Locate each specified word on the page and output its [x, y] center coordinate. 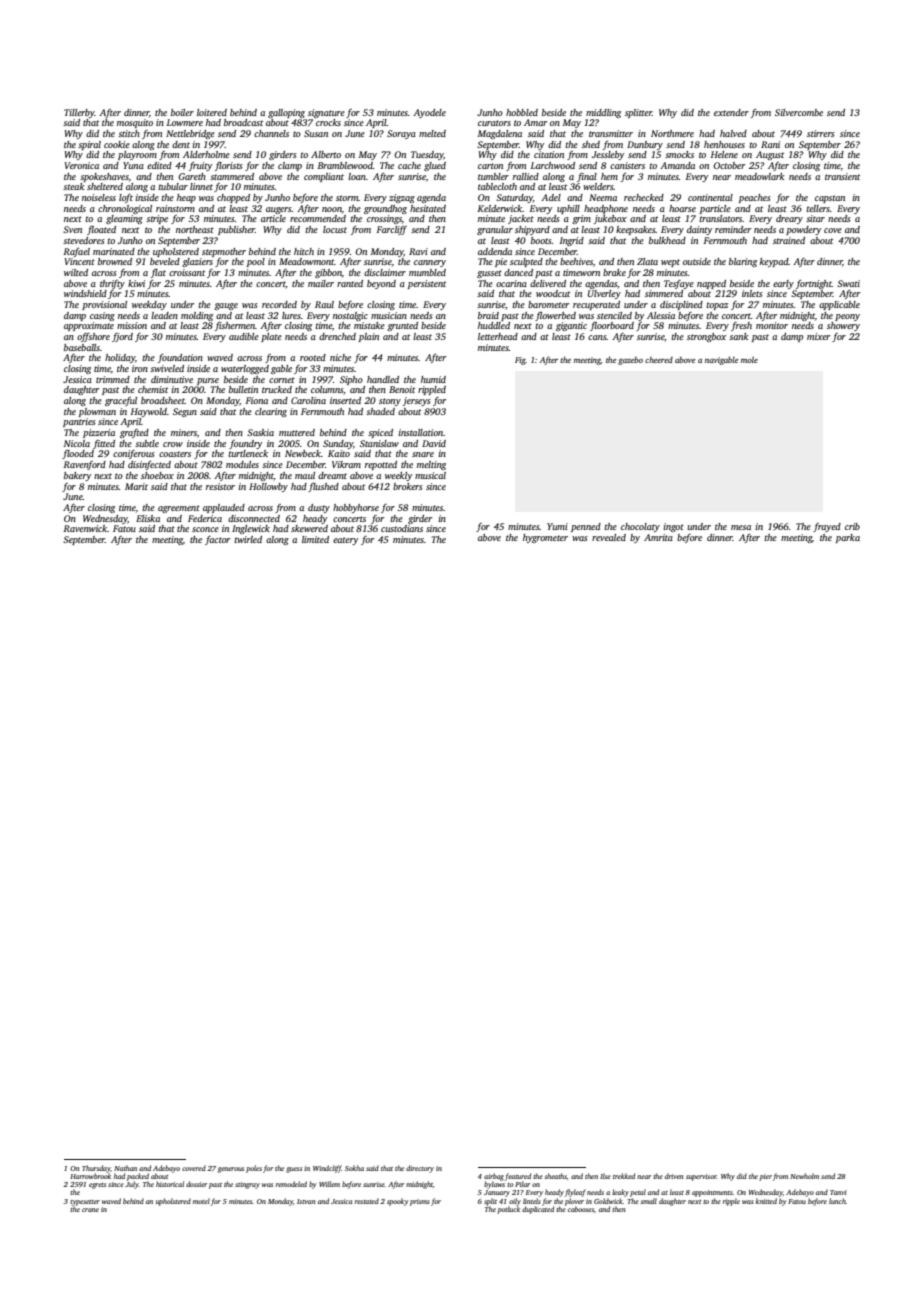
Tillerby [79, 113]
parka [848, 538]
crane [90, 1210]
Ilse [605, 1176]
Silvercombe [799, 112]
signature [326, 113]
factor [217, 540]
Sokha [354, 1168]
